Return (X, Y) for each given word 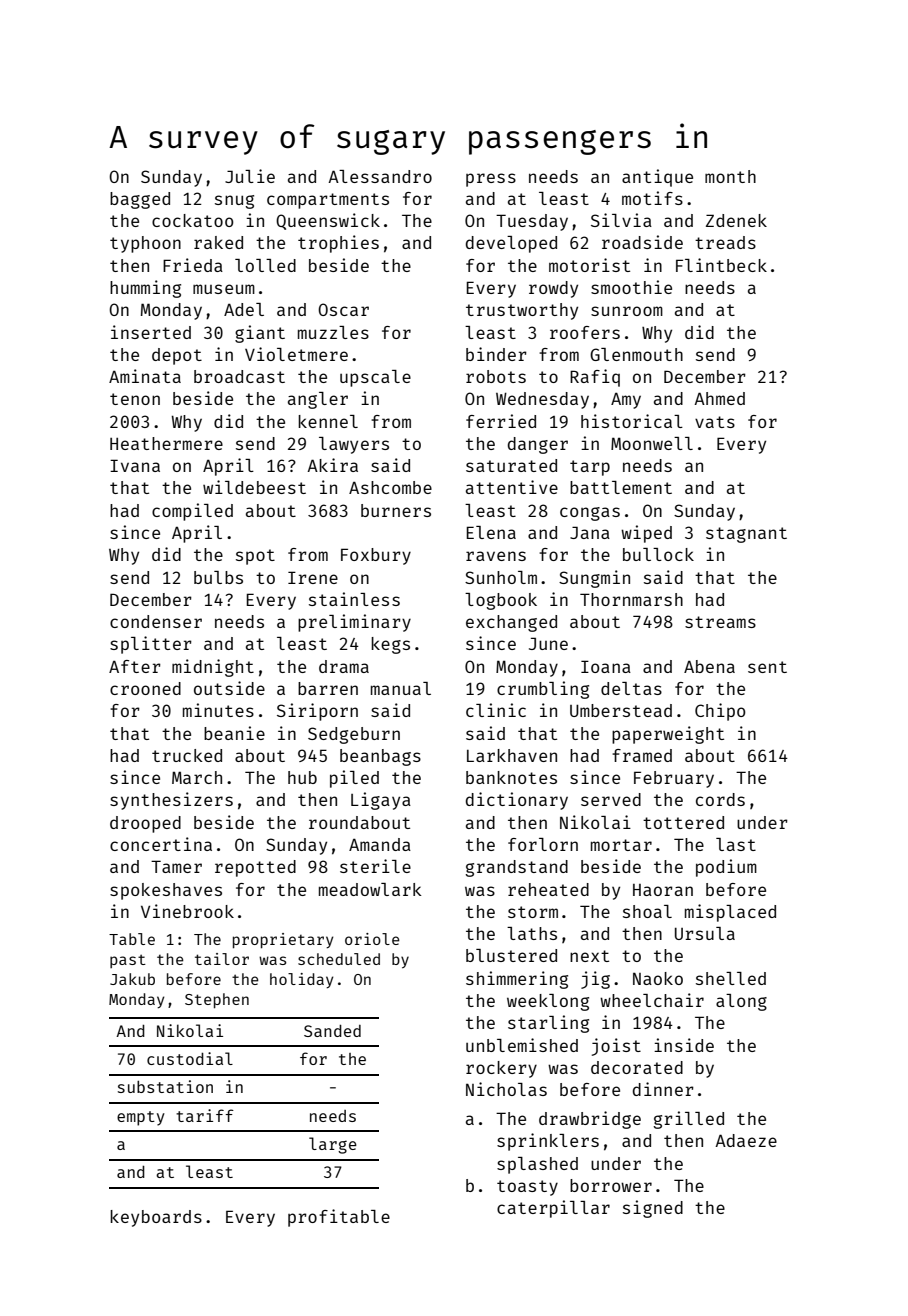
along (741, 1002)
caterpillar (553, 1209)
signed (653, 1209)
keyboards (156, 1218)
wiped (646, 534)
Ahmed (719, 398)
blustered (511, 955)
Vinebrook (187, 911)
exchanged (511, 623)
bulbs (218, 577)
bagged (140, 200)
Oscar (343, 309)
